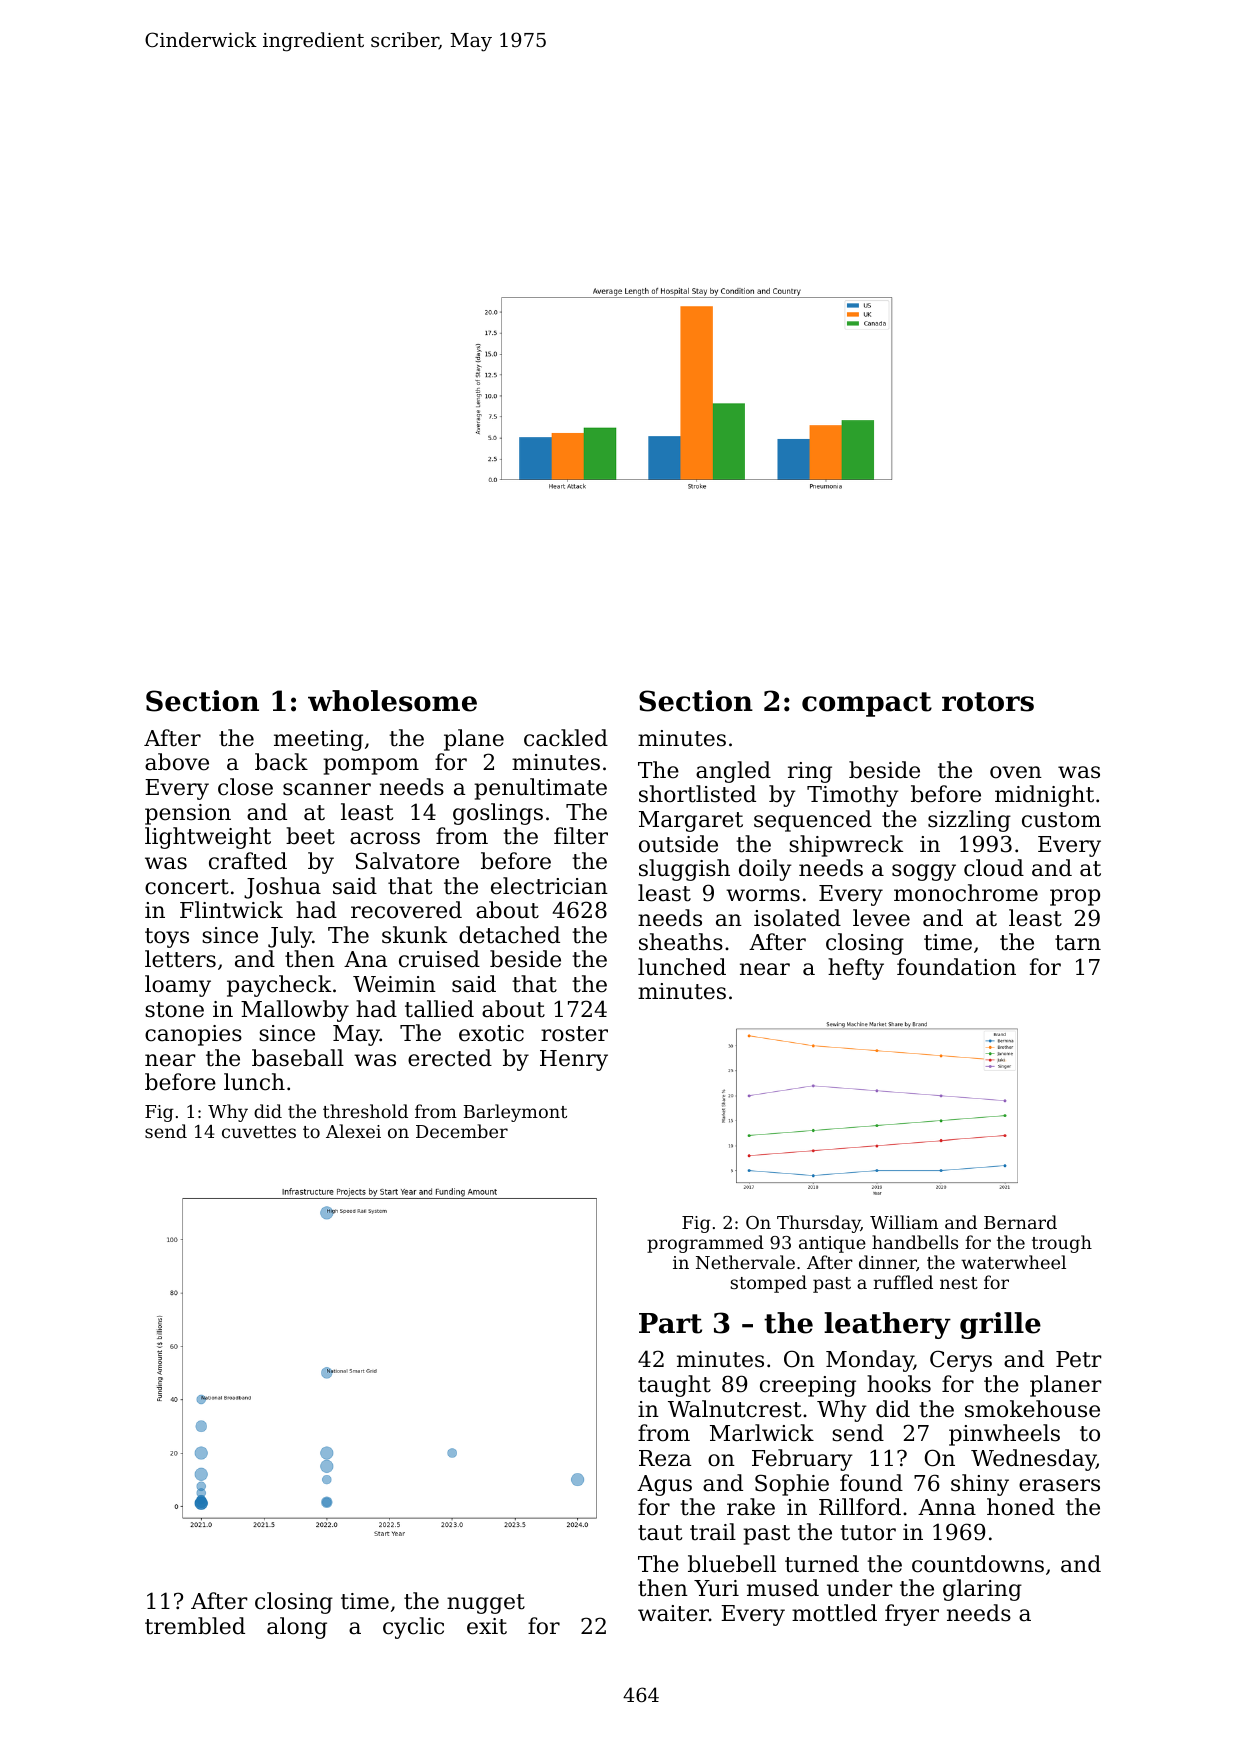 This screenshot has width=1246, height=1762. What do you see at coordinates (487, 1626) in the screenshot?
I see `exit` at bounding box center [487, 1626].
